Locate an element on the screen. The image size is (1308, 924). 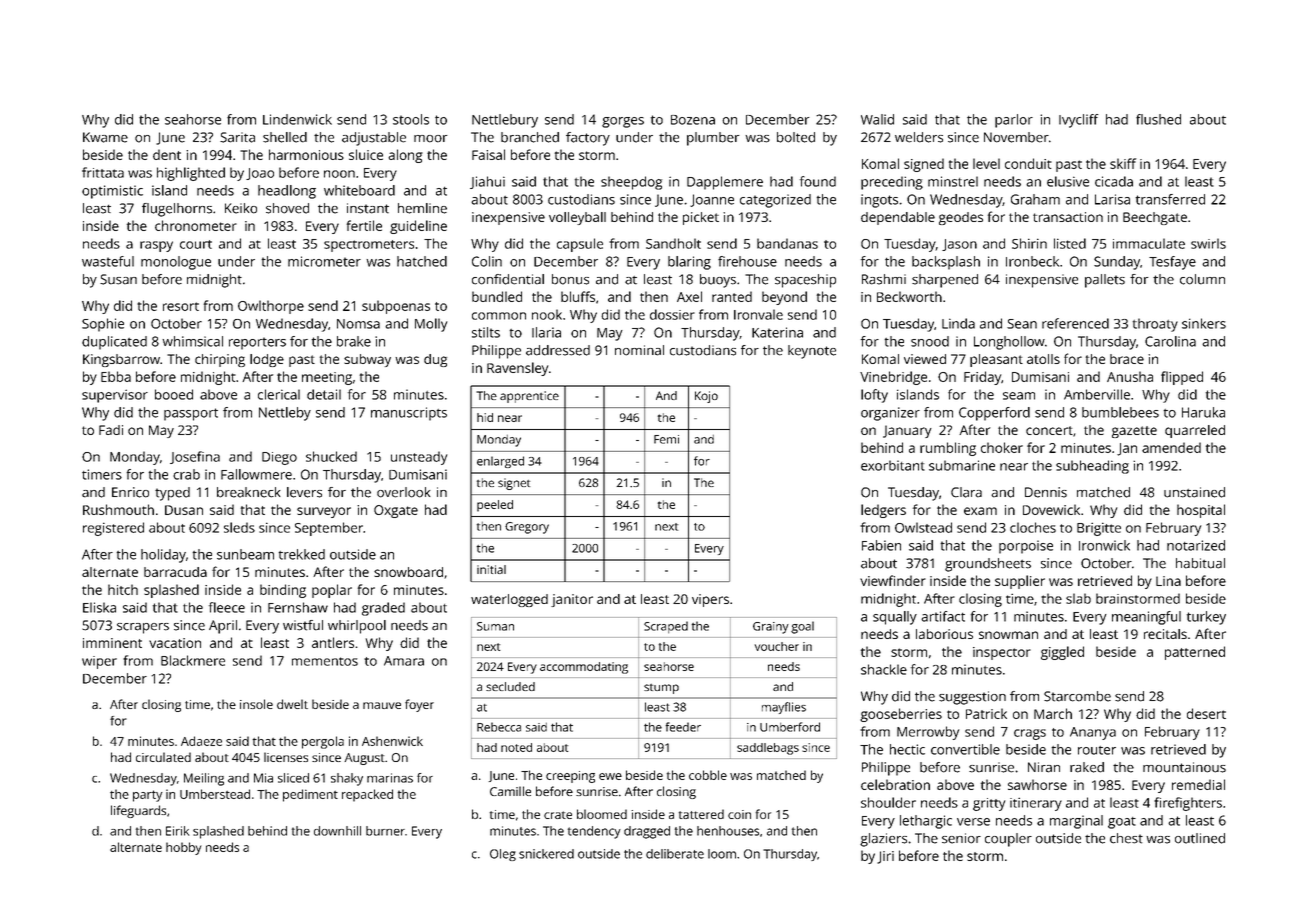
ingots is located at coordinates (879, 201).
